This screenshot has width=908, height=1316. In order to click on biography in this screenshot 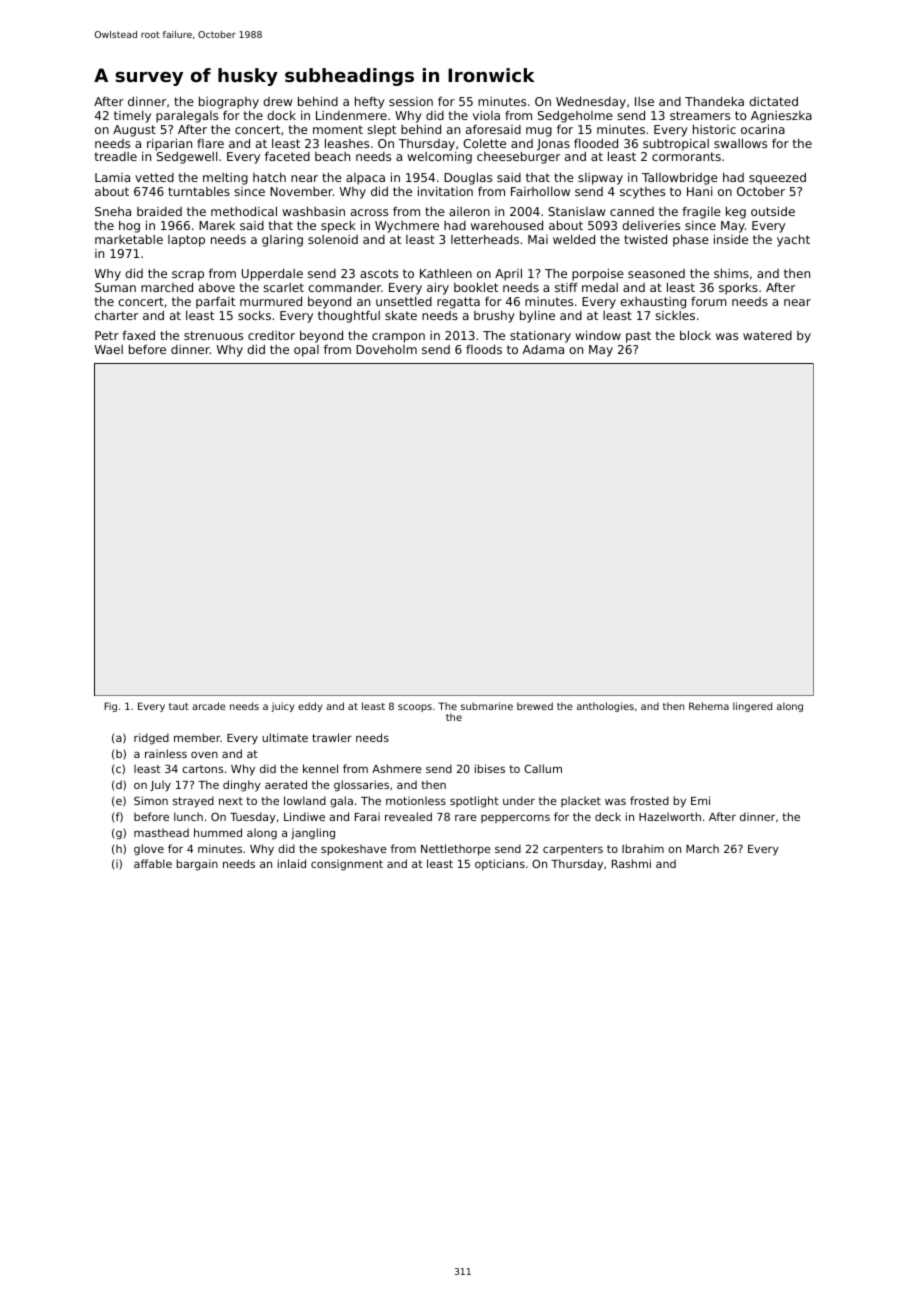, I will do `click(229, 102)`.
